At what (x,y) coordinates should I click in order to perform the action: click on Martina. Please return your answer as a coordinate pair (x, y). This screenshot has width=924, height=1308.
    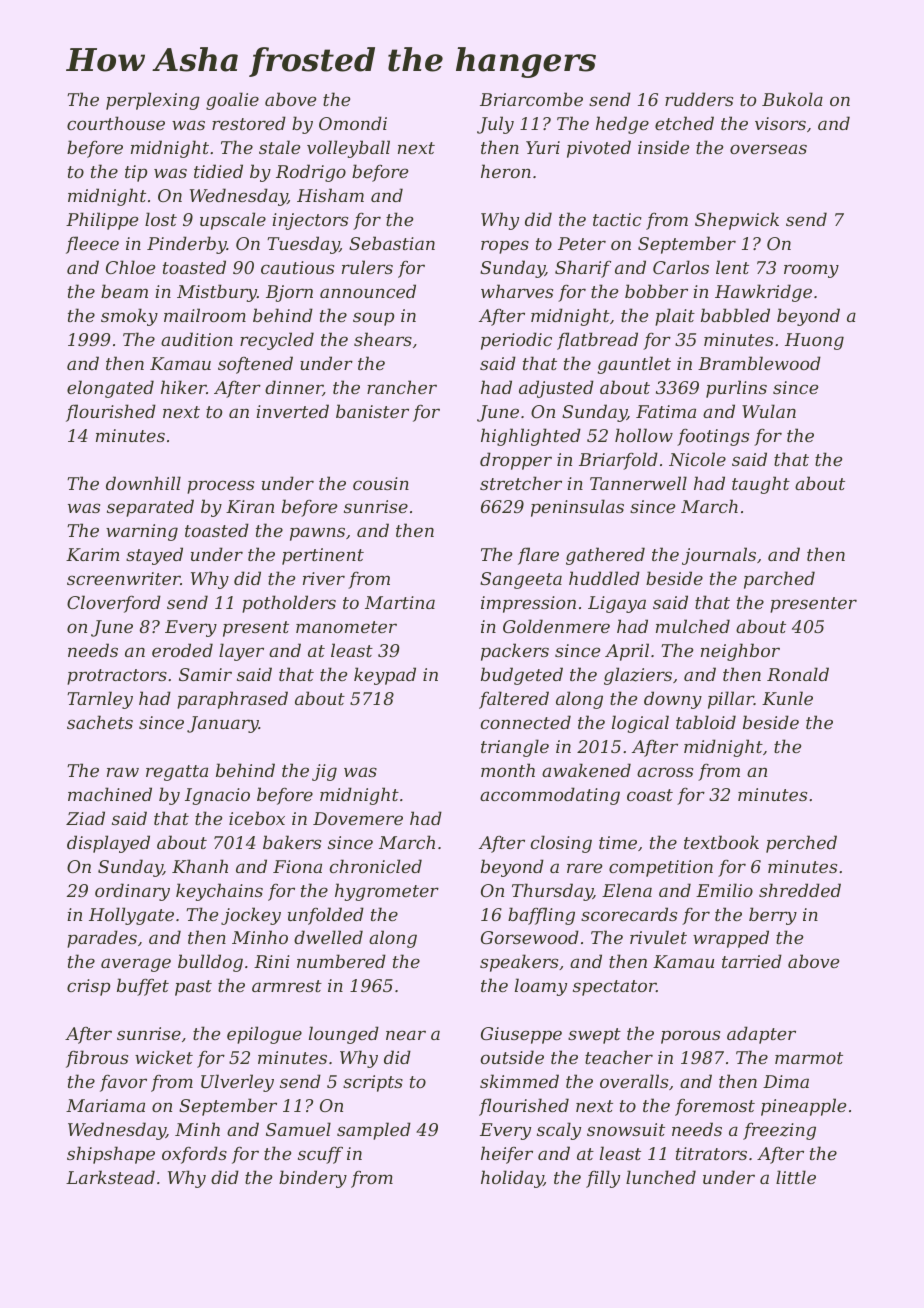
    Looking at the image, I should click on (400, 602).
